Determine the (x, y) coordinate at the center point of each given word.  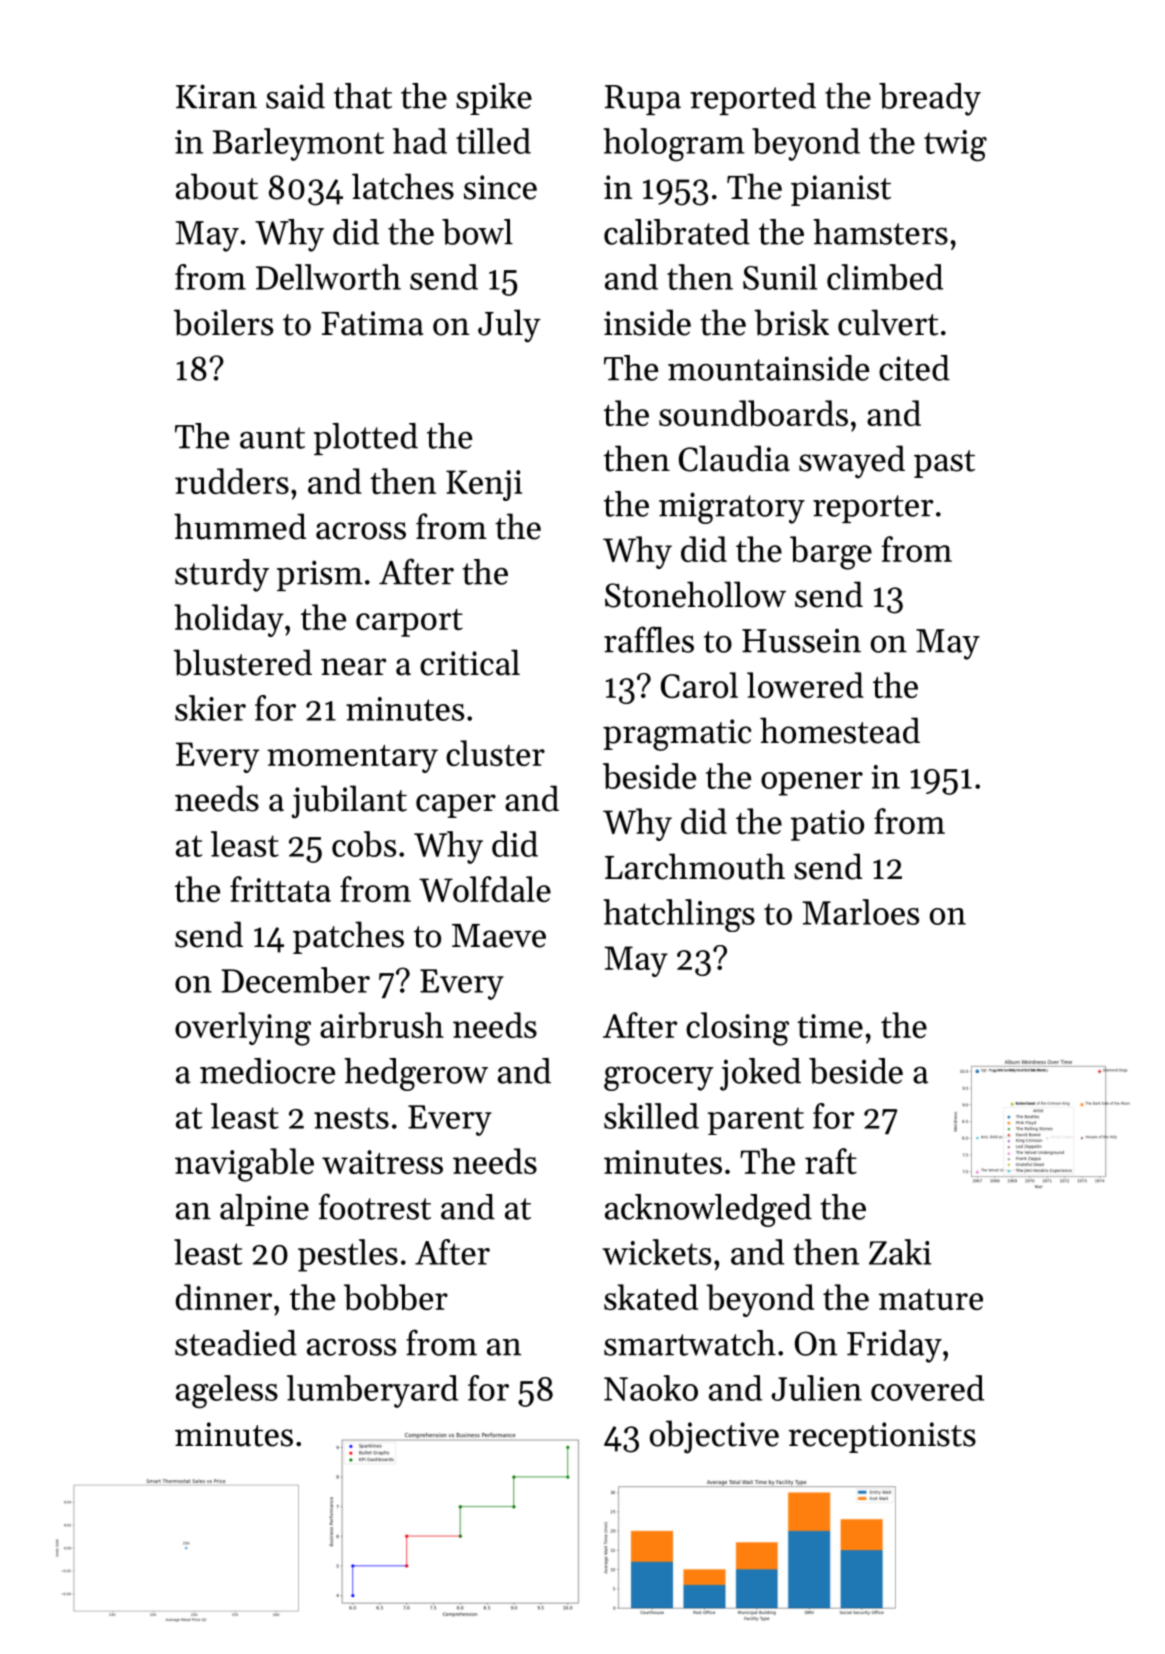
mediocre (267, 1071)
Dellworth (328, 277)
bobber (396, 1297)
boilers (223, 322)
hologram (674, 145)
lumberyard (372, 1391)
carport (409, 623)
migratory (732, 508)
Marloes (860, 912)
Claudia (734, 458)
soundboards (753, 413)
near (353, 667)
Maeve (499, 936)
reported (753, 99)
